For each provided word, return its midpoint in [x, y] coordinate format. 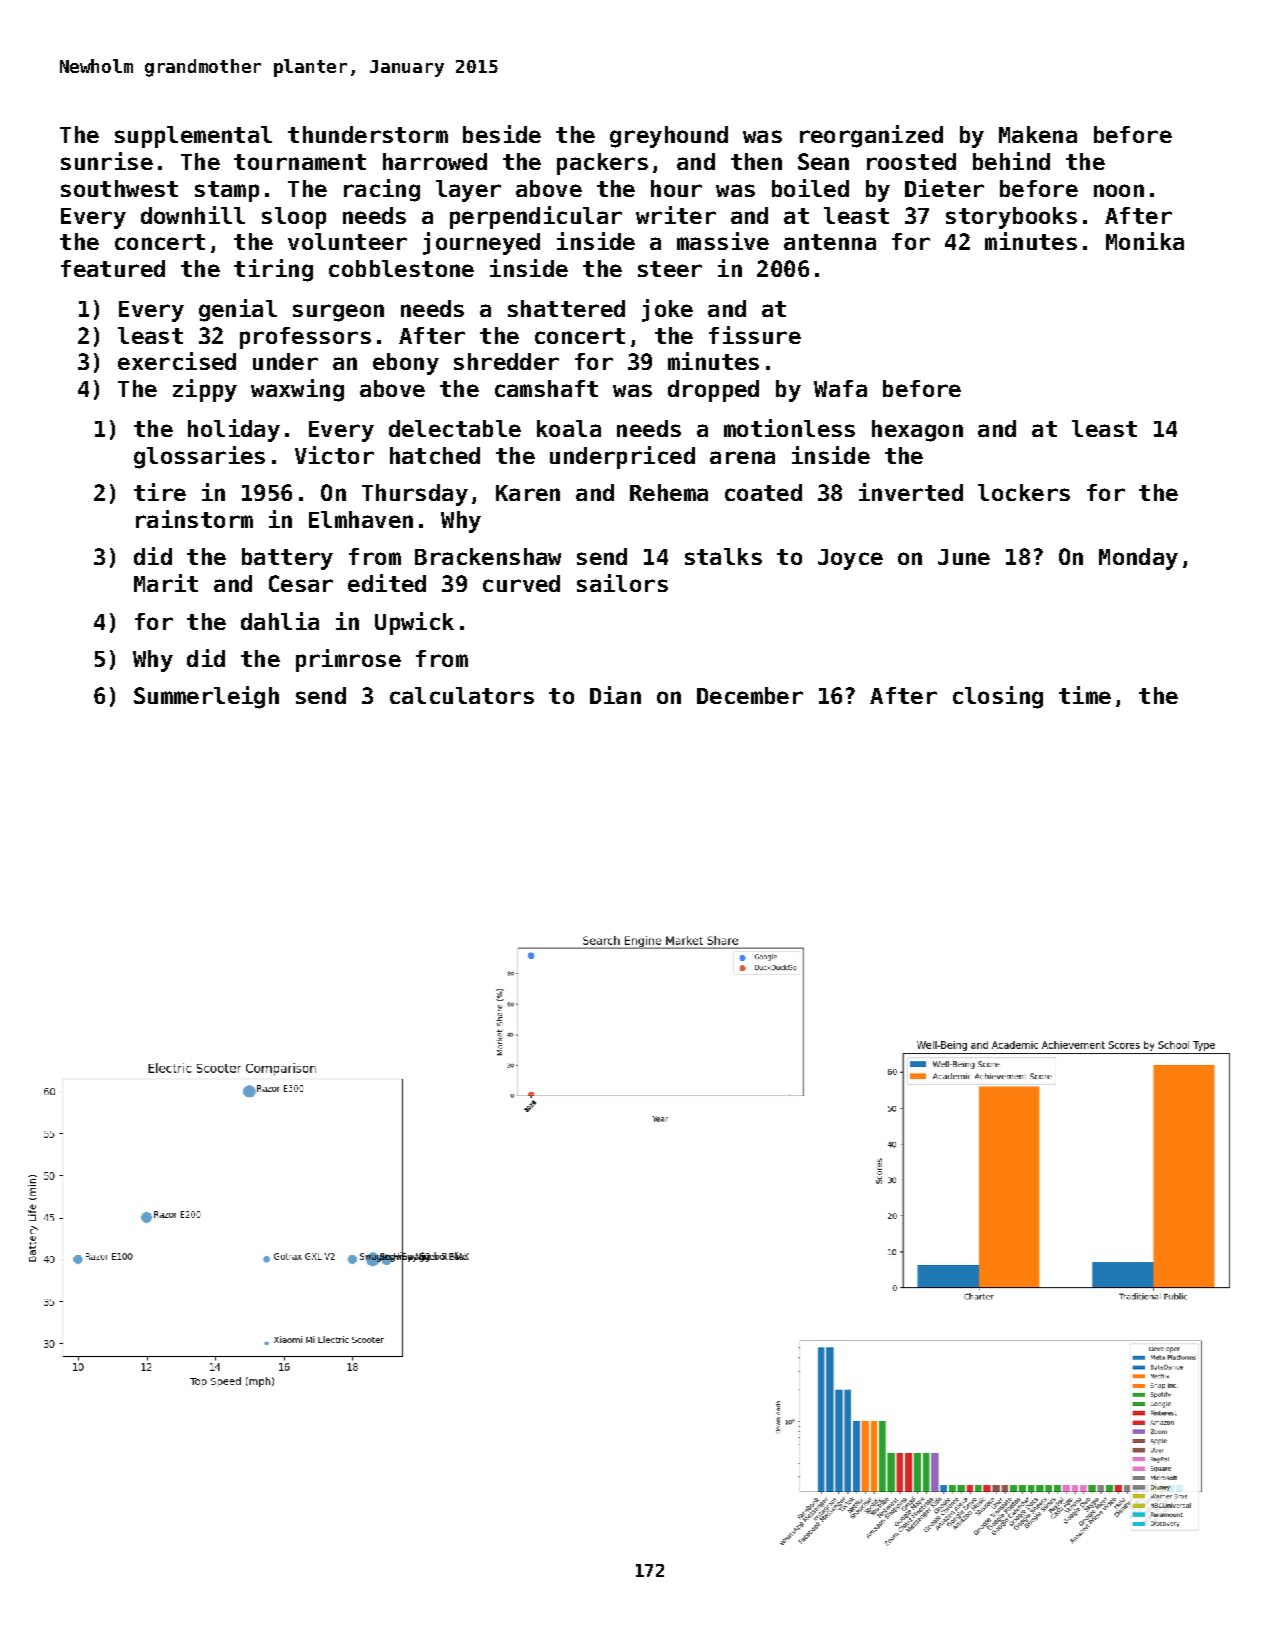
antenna [830, 242]
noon [1119, 190]
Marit [166, 583]
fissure [755, 335]
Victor [334, 455]
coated [763, 492]
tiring [273, 270]
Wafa [840, 388]
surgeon [338, 313]
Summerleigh [206, 697]
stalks [723, 556]
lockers [1024, 492]
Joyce [850, 559]
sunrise [107, 161]
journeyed [481, 243]
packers [602, 164]
